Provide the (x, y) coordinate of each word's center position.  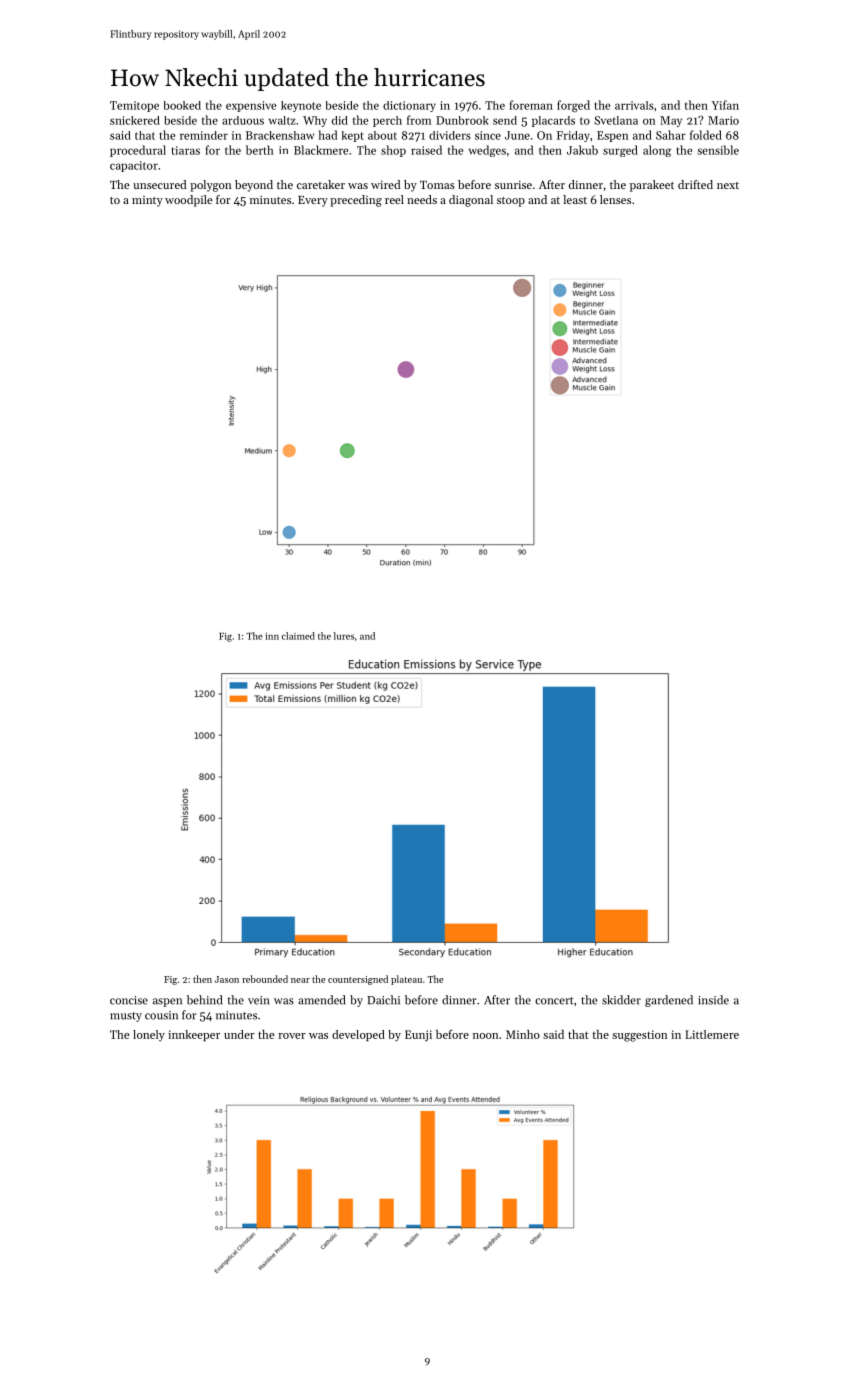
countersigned (358, 980)
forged (573, 106)
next (728, 185)
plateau (406, 980)
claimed (298, 636)
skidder (621, 1000)
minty (147, 201)
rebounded (265, 979)
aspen (167, 1002)
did (340, 120)
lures (344, 636)
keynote (301, 106)
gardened (669, 1001)
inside (713, 1000)
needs (422, 199)
